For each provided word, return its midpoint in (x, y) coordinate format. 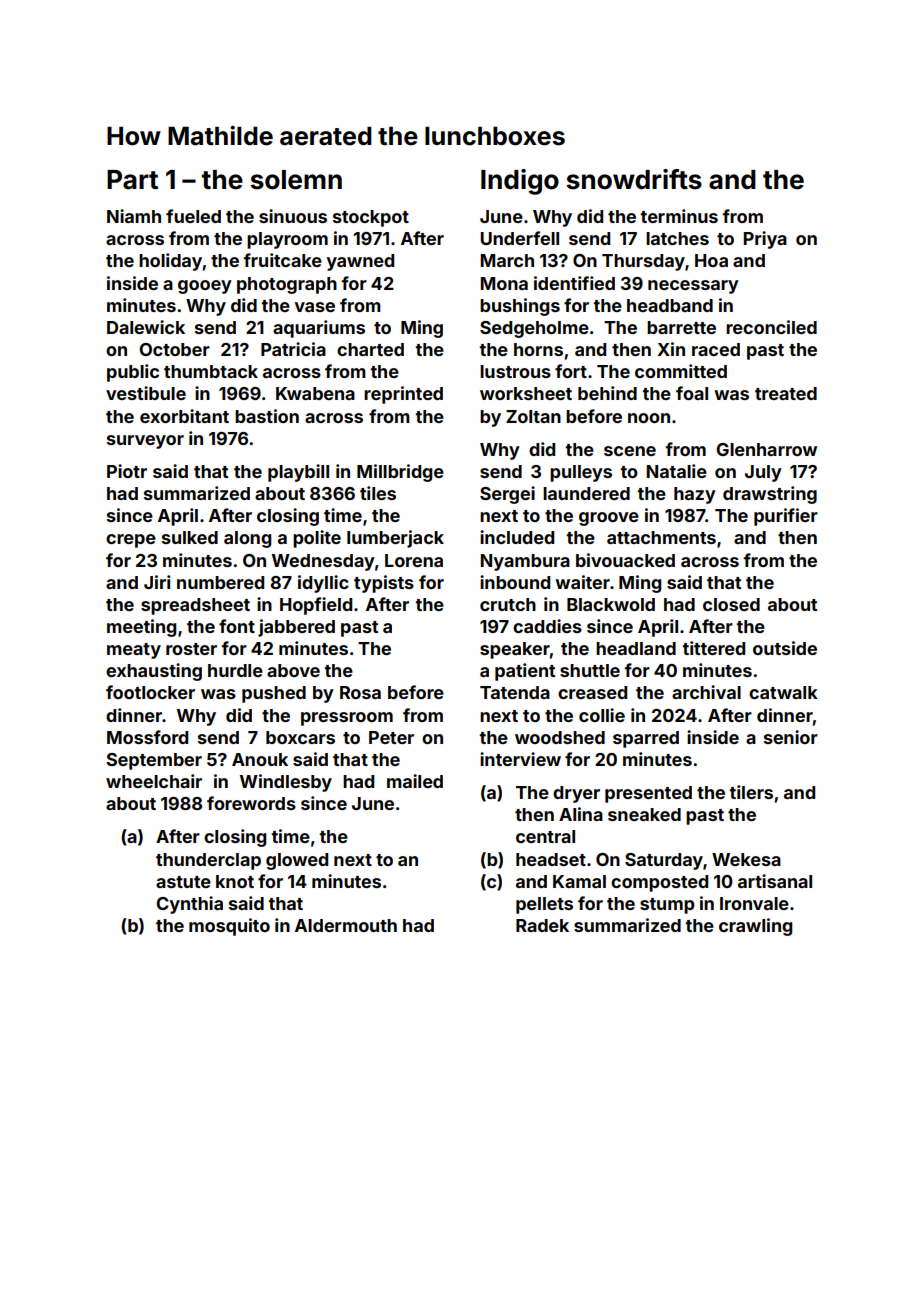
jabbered (296, 628)
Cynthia (189, 905)
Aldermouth (346, 925)
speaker (515, 650)
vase (315, 307)
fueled (193, 216)
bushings (520, 307)
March (507, 260)
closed (731, 604)
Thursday (643, 262)
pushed (274, 694)
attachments (661, 537)
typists (384, 584)
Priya (765, 240)
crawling (755, 927)
